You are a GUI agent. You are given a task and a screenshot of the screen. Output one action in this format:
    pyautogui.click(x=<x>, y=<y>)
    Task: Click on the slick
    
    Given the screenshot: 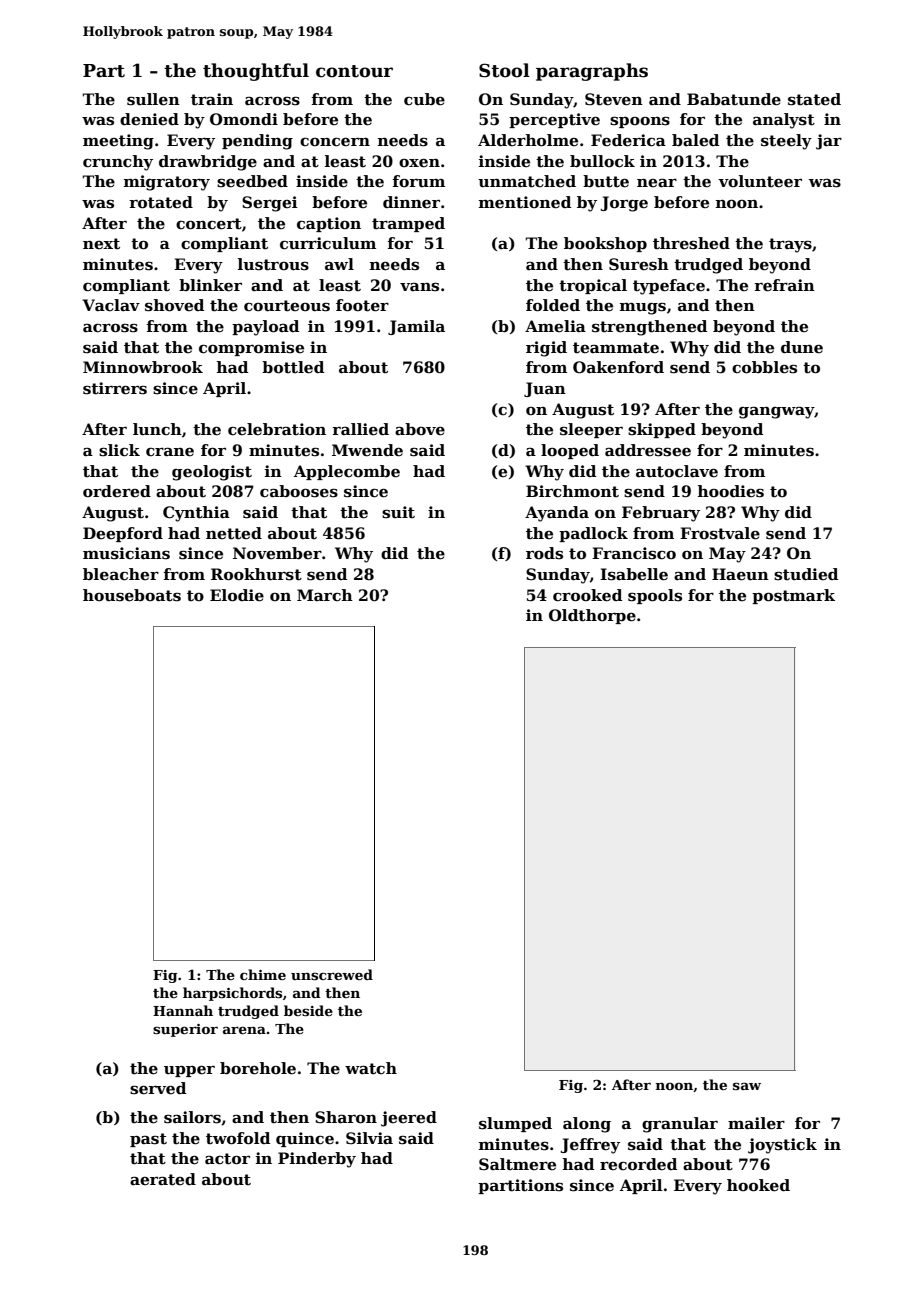 What is the action you would take?
    pyautogui.click(x=119, y=450)
